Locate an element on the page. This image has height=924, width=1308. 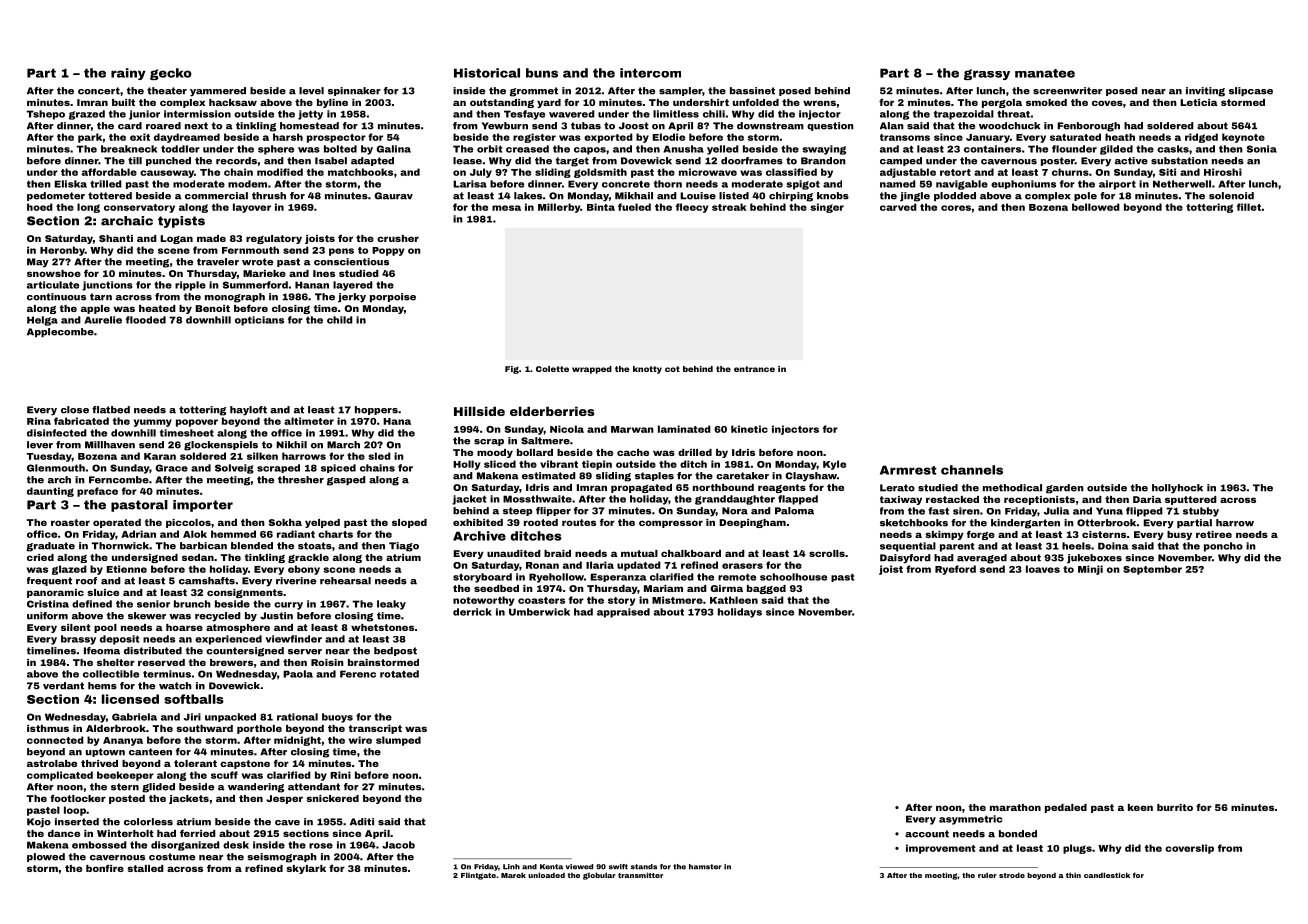
skylark is located at coordinates (306, 869).
